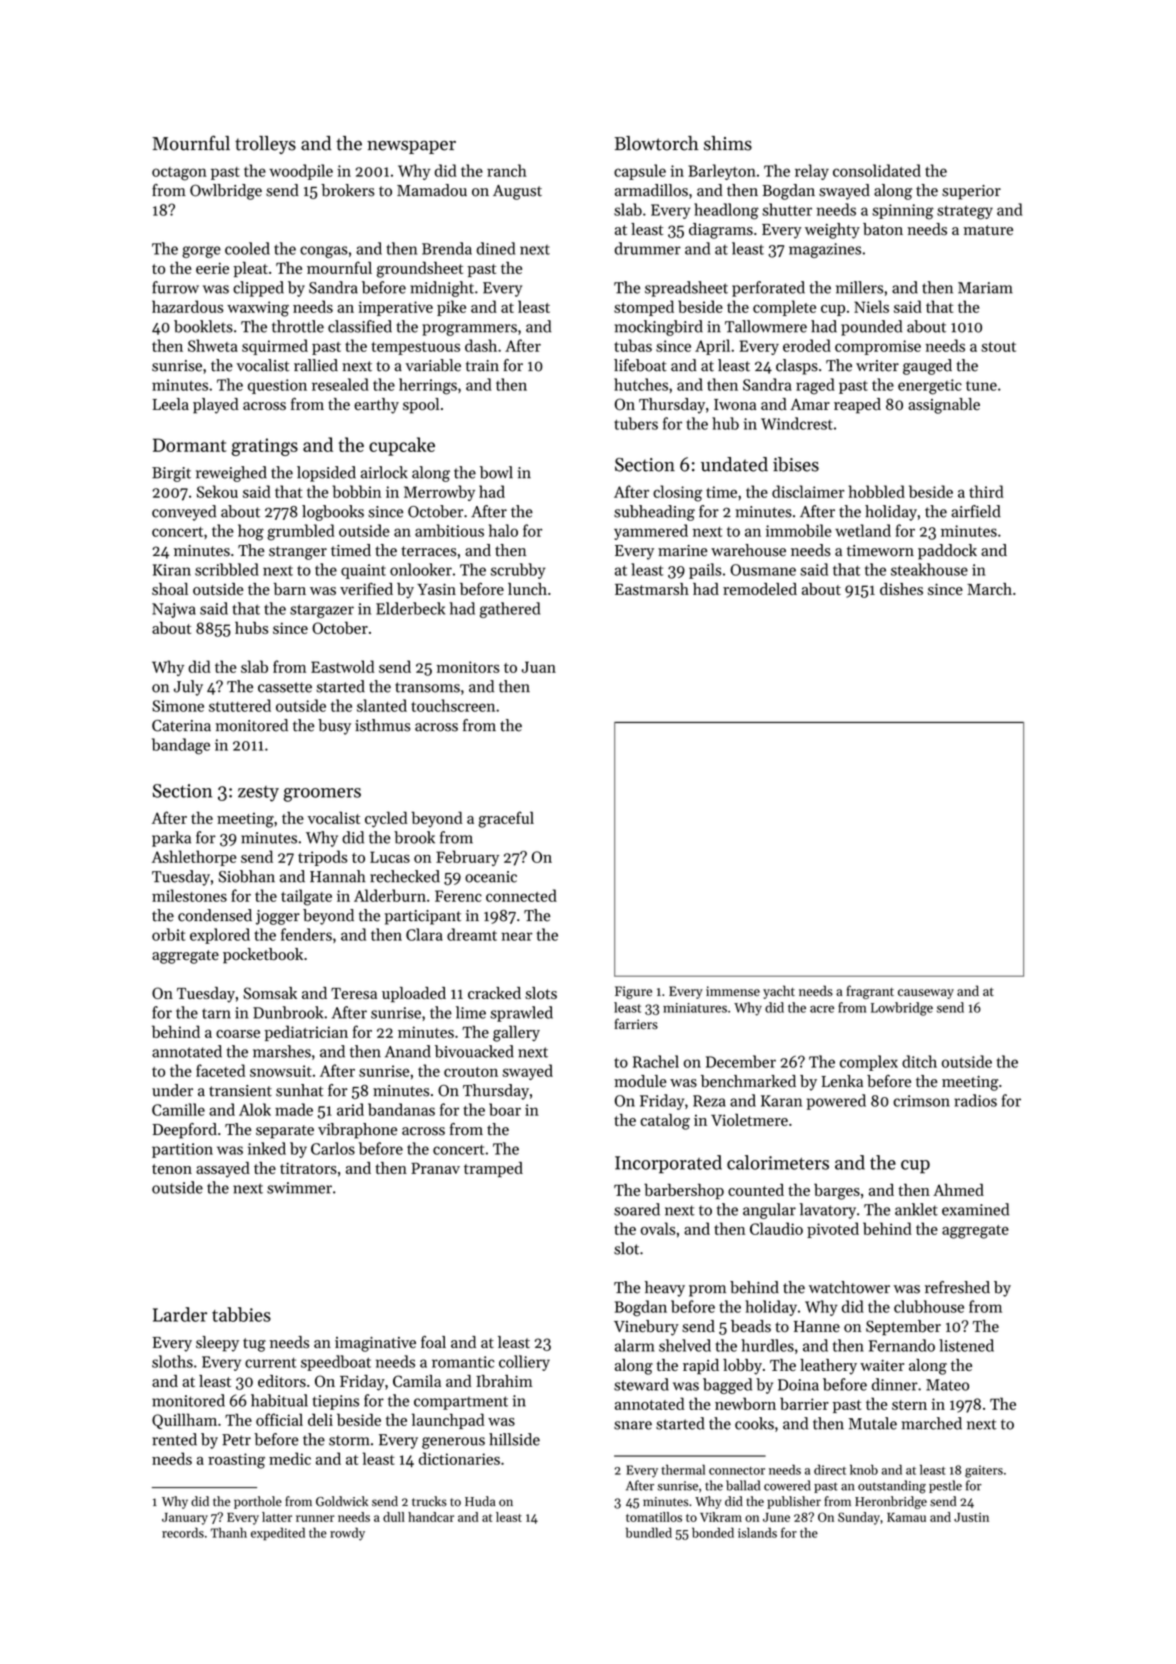 The height and width of the screenshot is (1664, 1176). What do you see at coordinates (863, 530) in the screenshot?
I see `wetland` at bounding box center [863, 530].
